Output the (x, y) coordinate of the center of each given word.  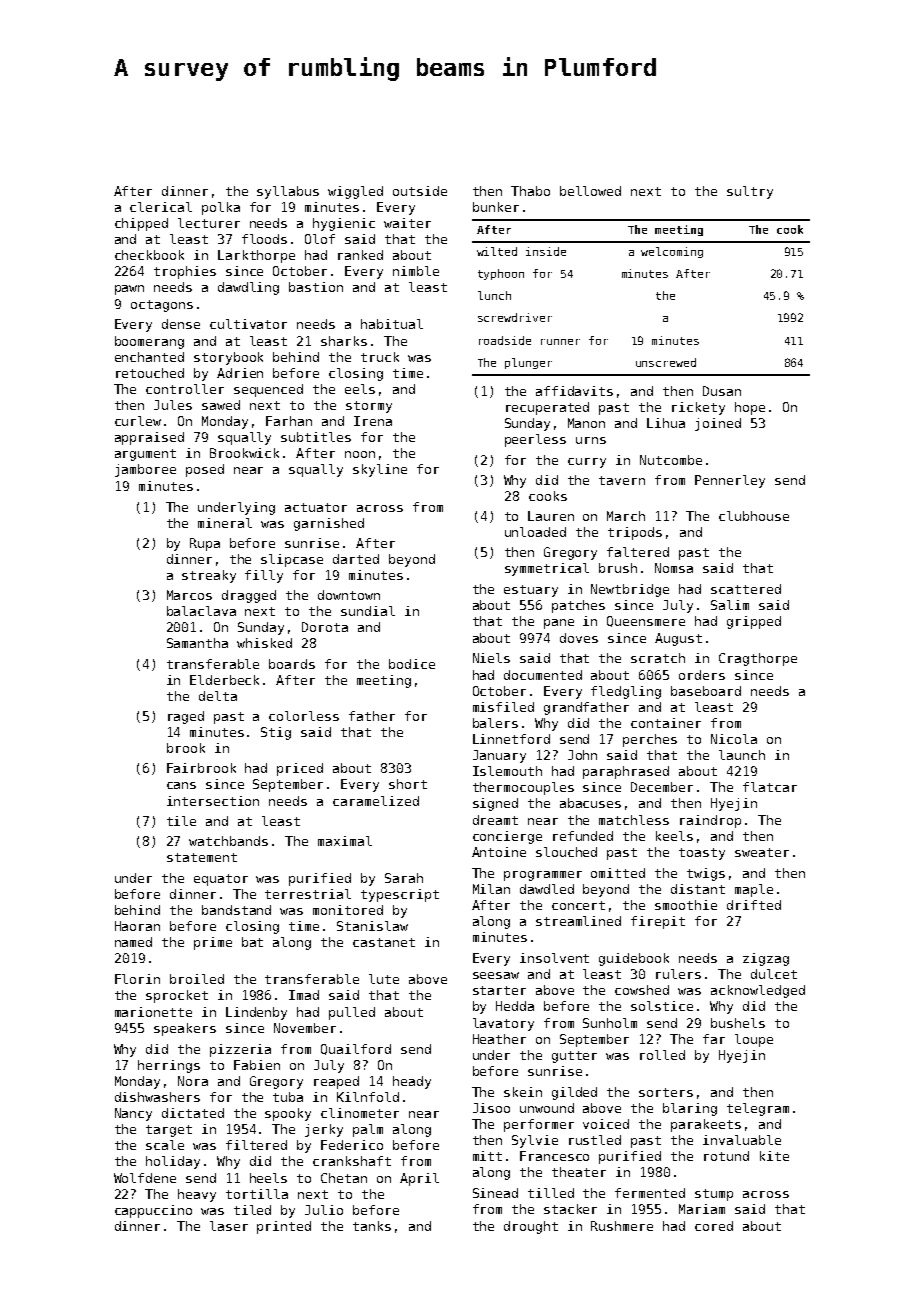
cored (714, 1226)
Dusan (722, 391)
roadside (505, 340)
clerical (161, 207)
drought (531, 1227)
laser (229, 1226)
